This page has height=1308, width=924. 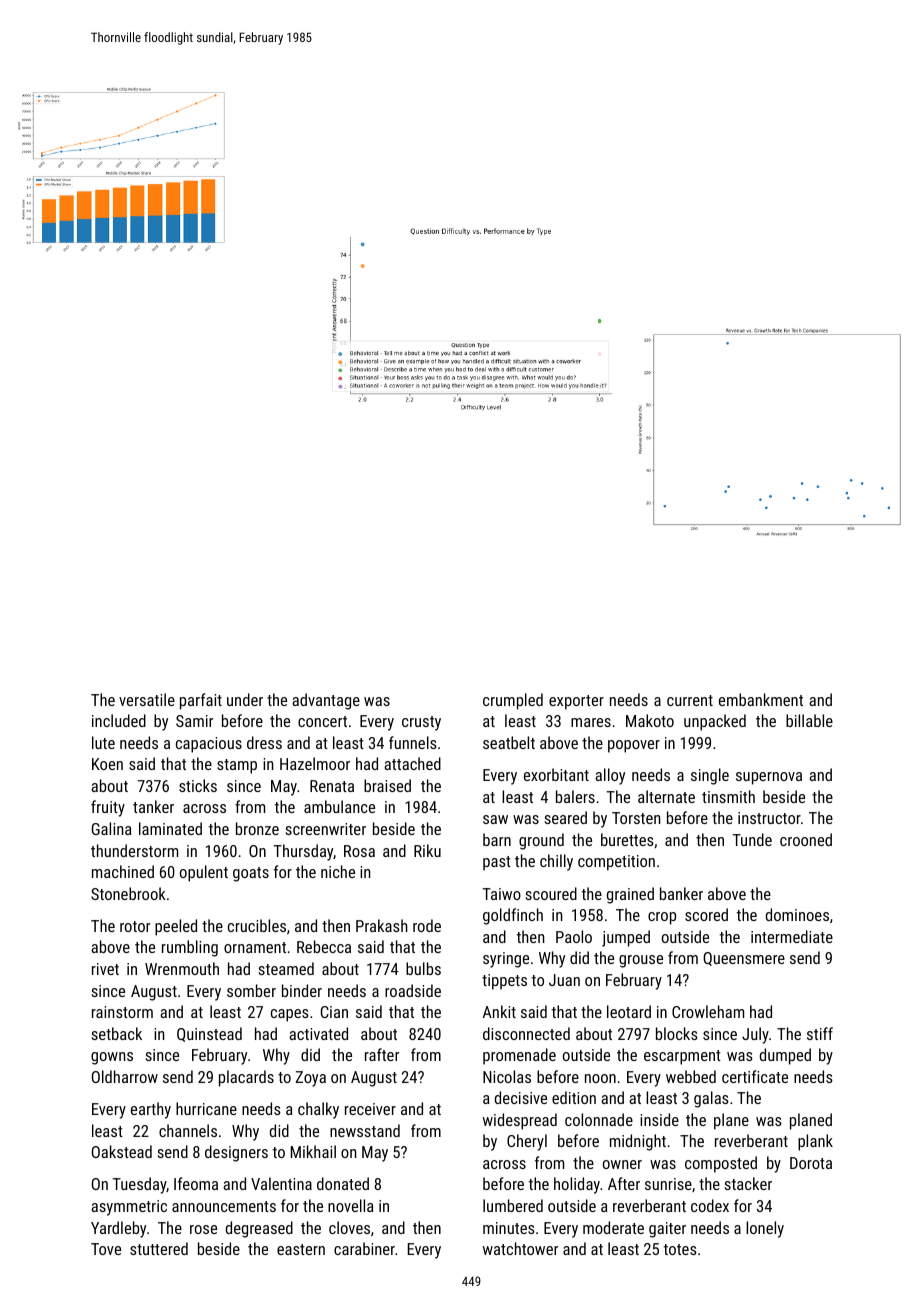 I want to click on exorbitant, so click(x=556, y=774).
